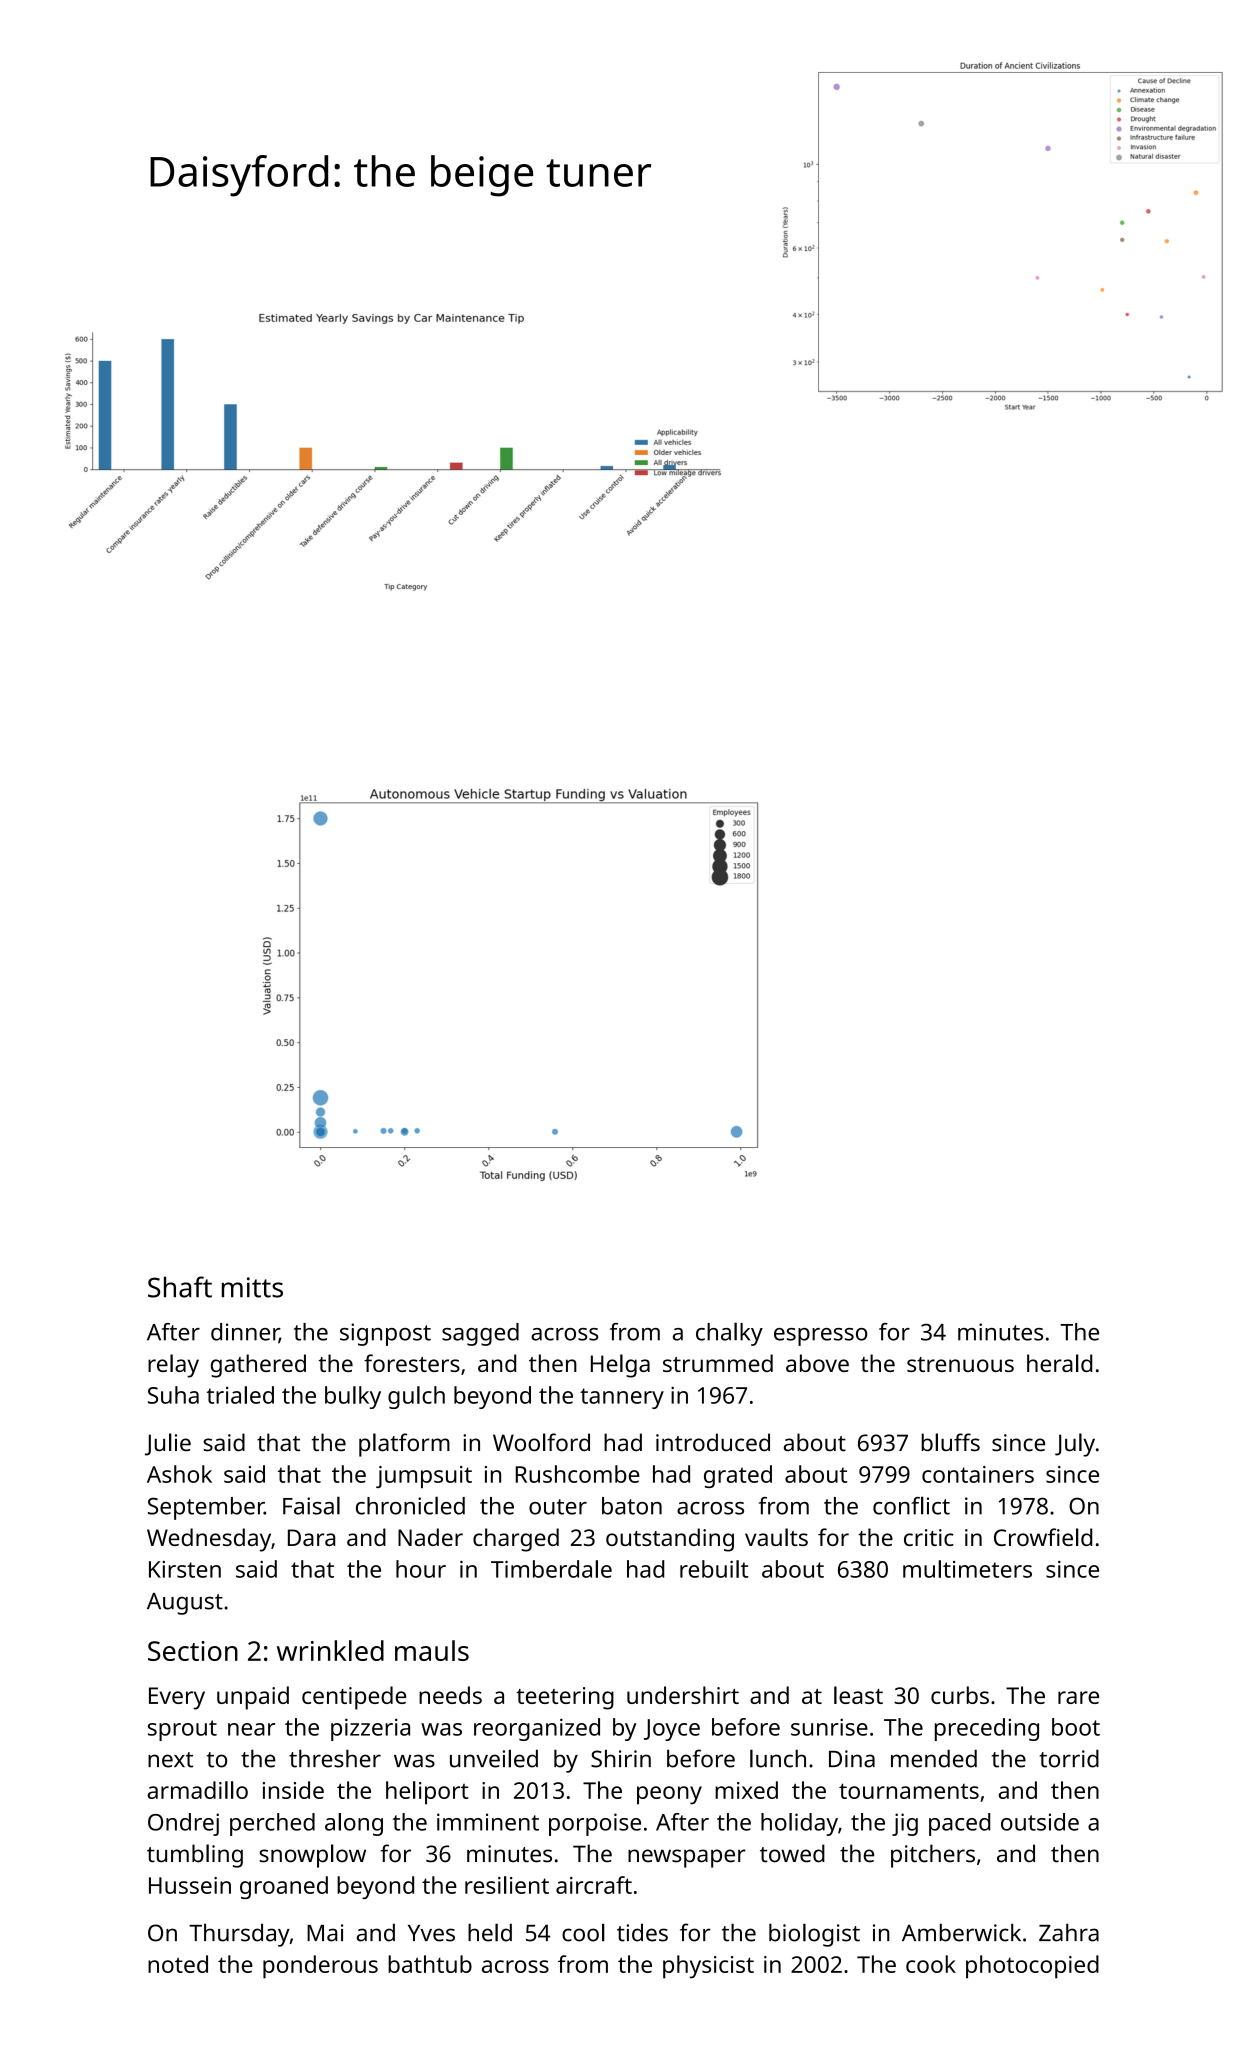 This document has width=1247, height=2054. What do you see at coordinates (311, 1505) in the document?
I see `Faisal` at bounding box center [311, 1505].
